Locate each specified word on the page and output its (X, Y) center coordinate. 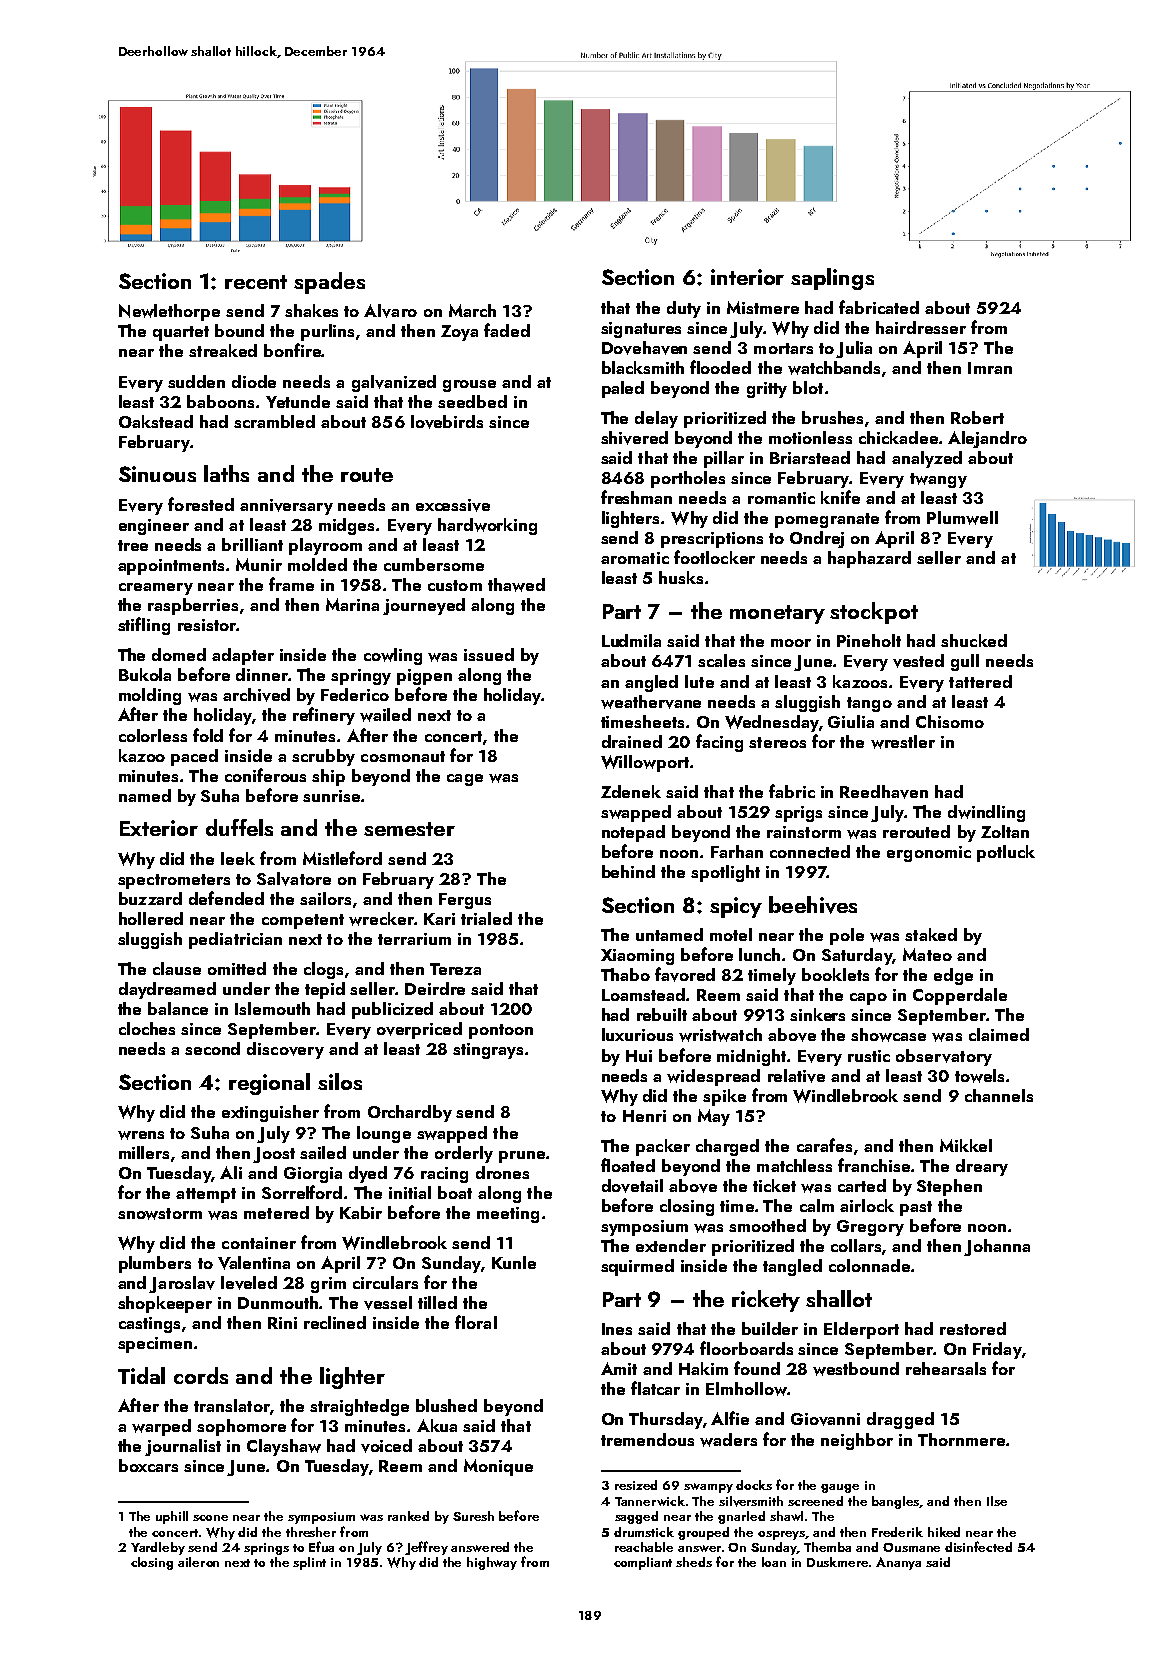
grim (328, 1285)
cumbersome (434, 564)
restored (973, 1328)
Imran (990, 368)
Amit (619, 1368)
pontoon (501, 1031)
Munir (259, 564)
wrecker (381, 919)
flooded (720, 367)
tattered (980, 681)
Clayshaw (284, 1447)
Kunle (514, 1262)
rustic (869, 1056)
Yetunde (298, 401)
